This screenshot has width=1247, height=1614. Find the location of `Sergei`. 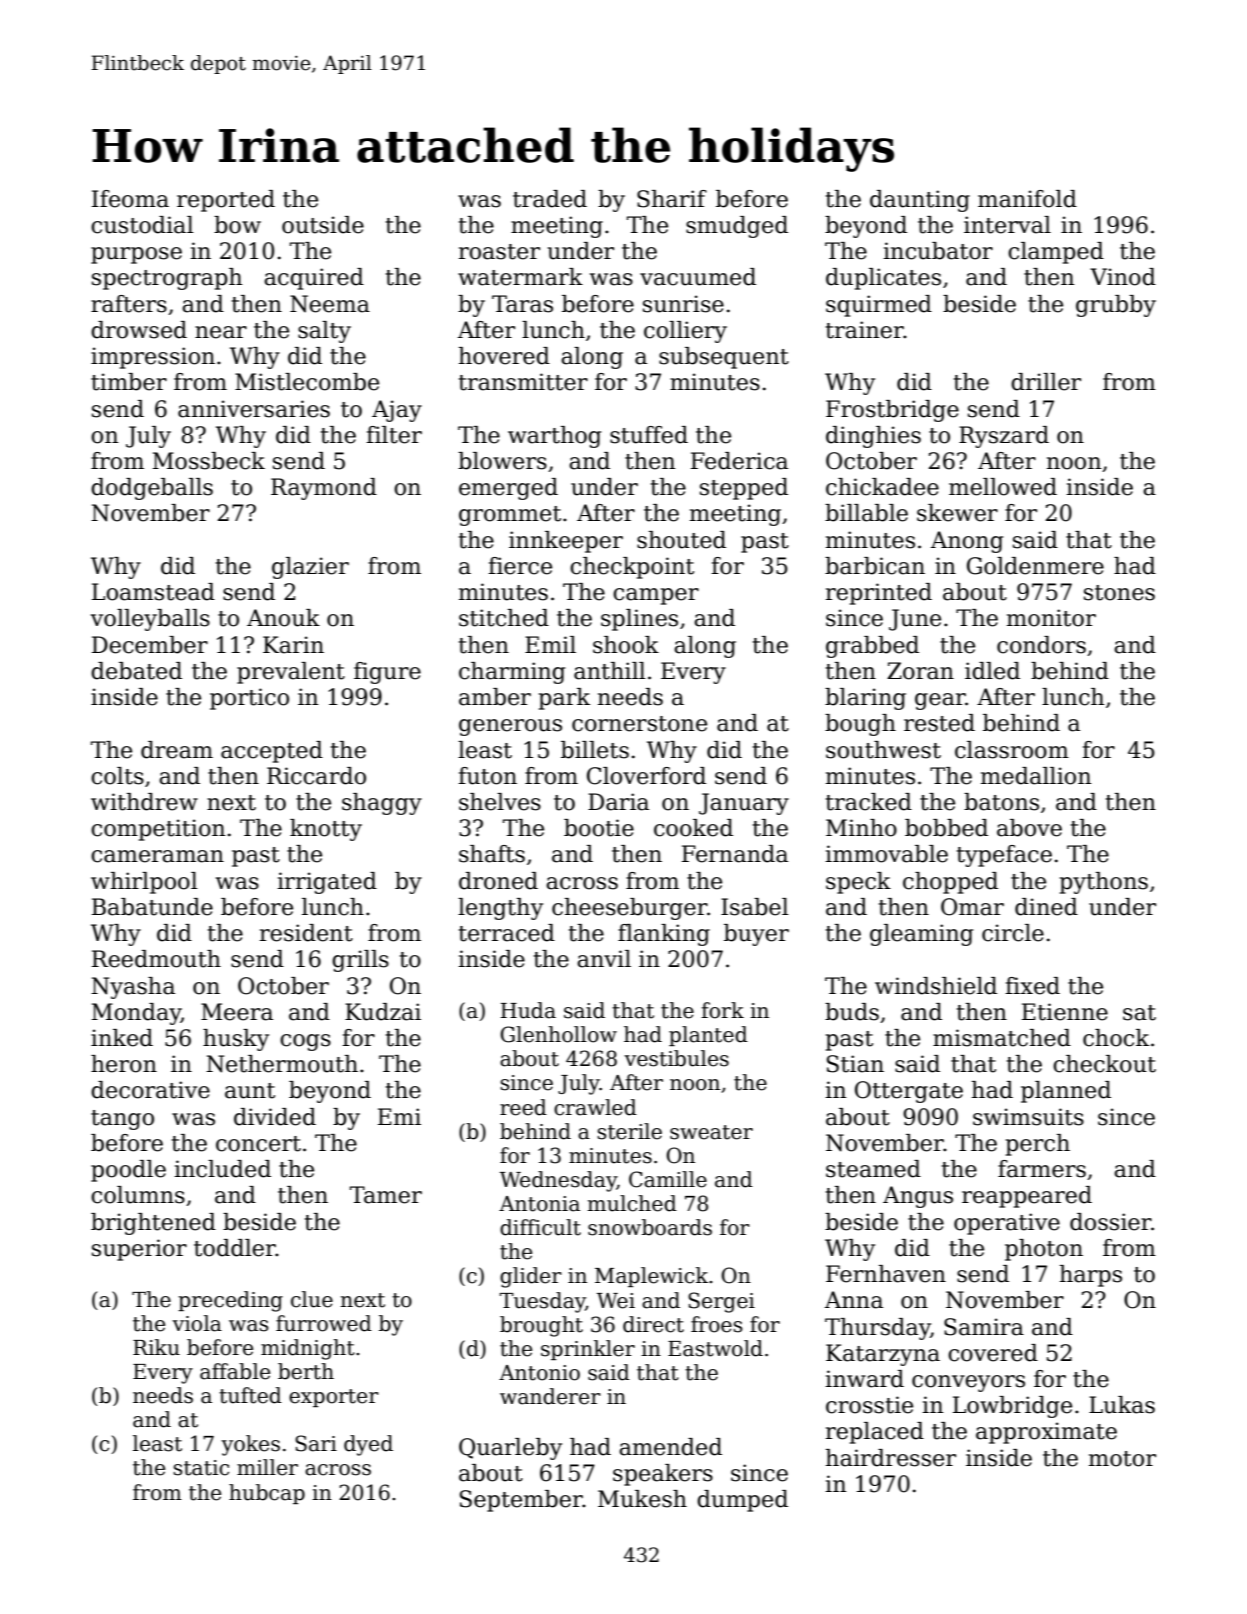

Sergei is located at coordinates (721, 1302).
